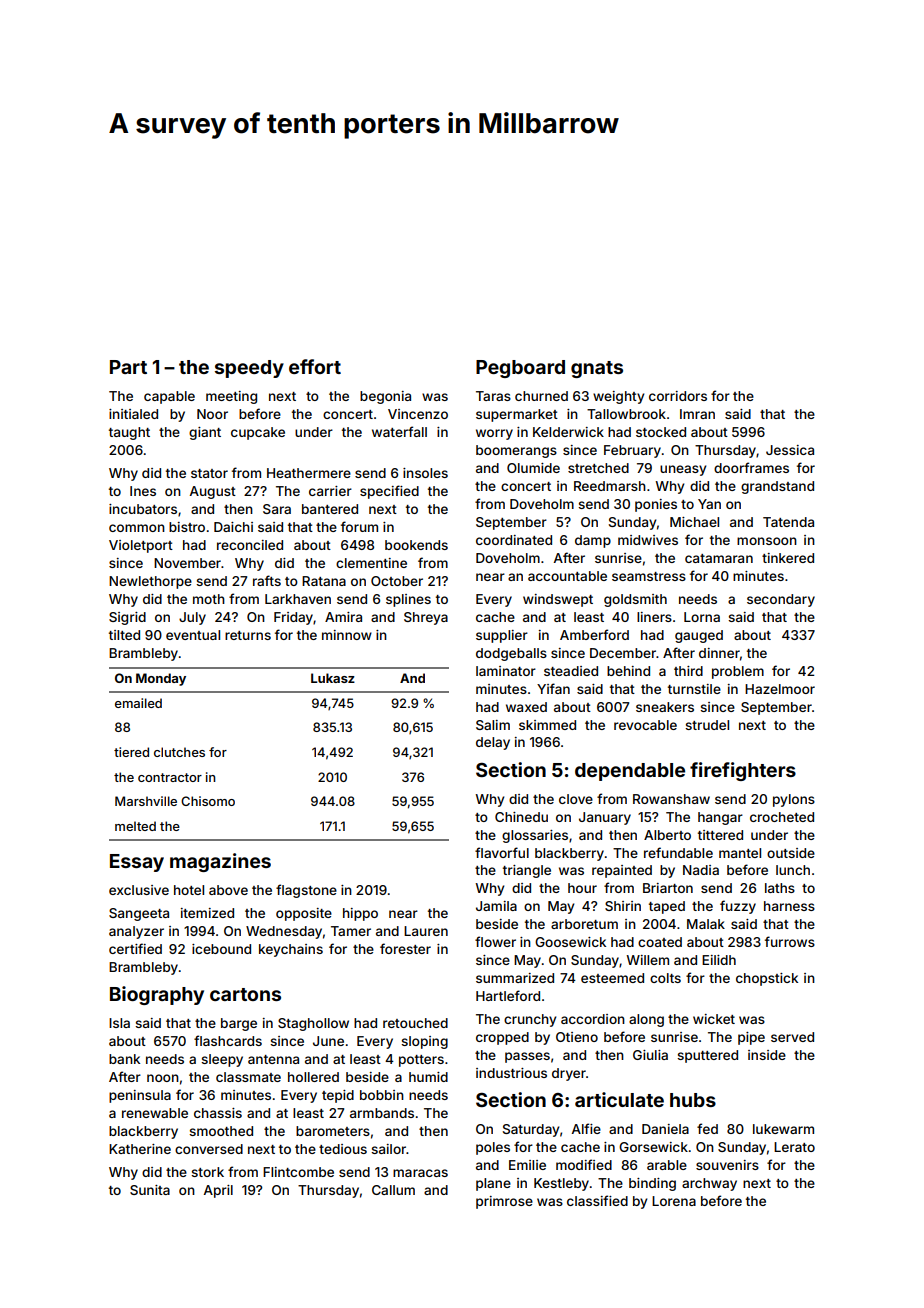 This image has width=924, height=1308. I want to click on supermarket, so click(517, 415).
